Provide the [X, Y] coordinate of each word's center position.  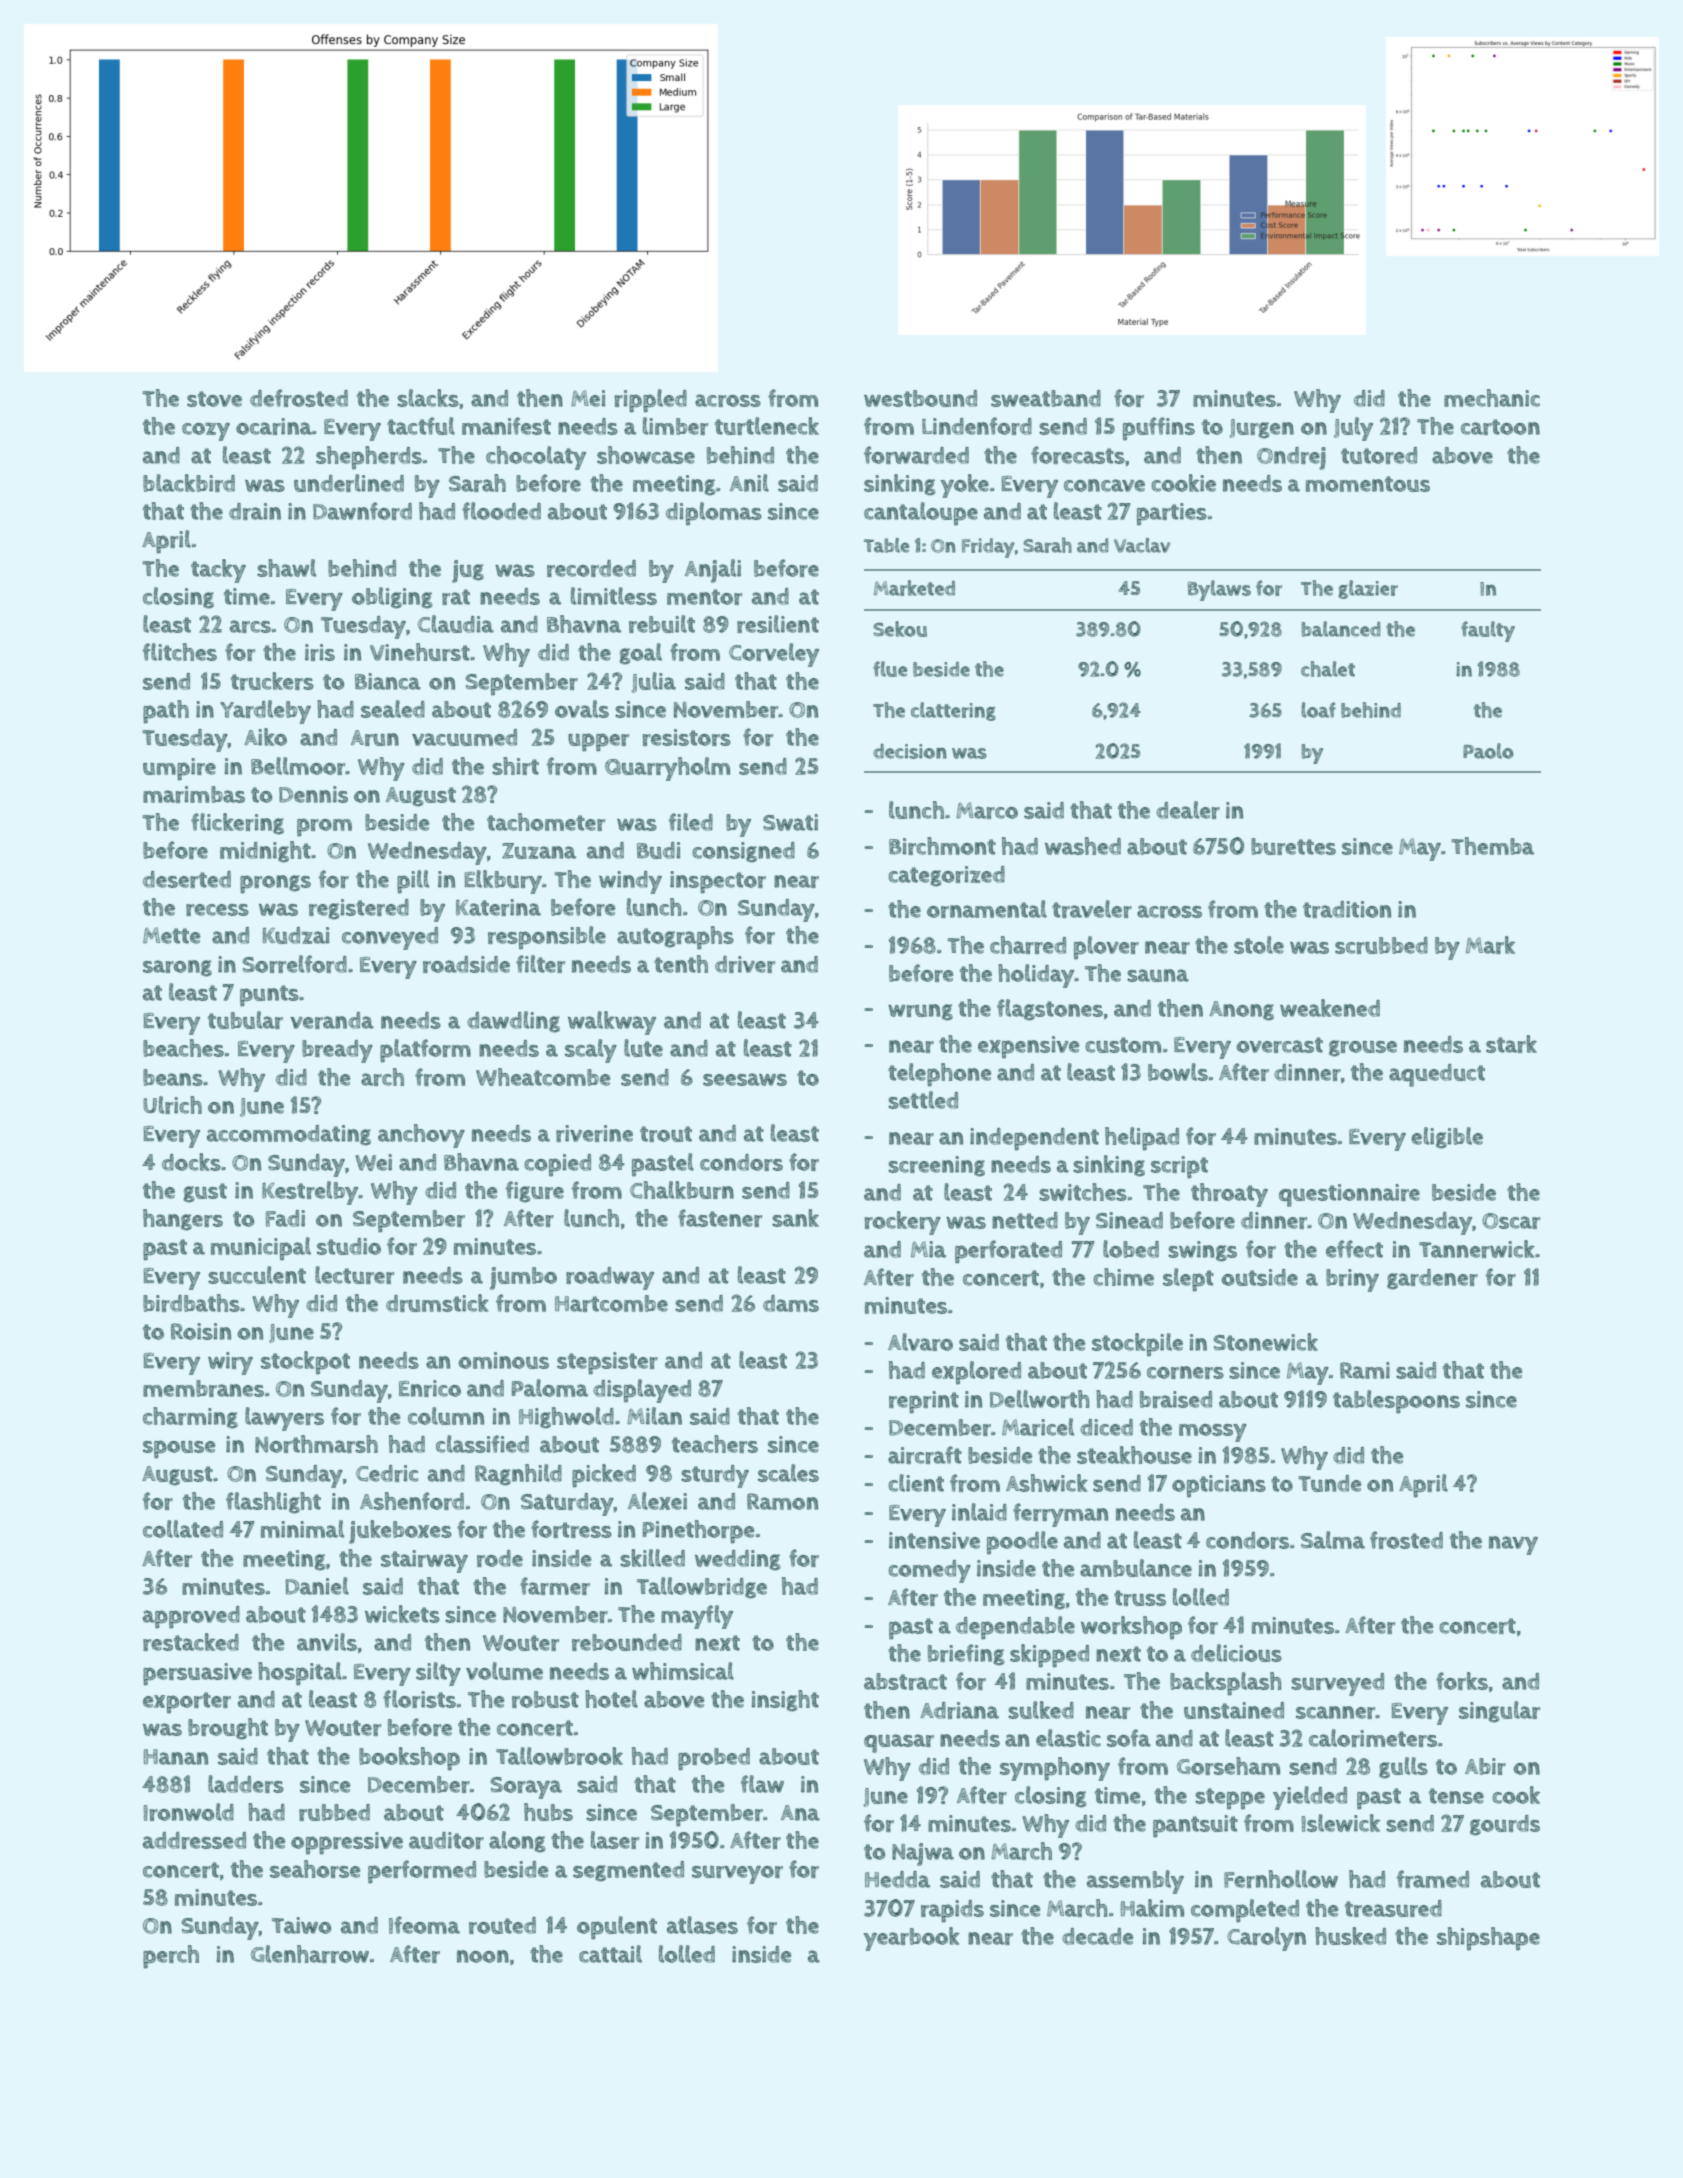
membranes [203, 1388]
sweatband [1046, 398]
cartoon [1500, 427]
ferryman [1060, 1515]
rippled [651, 401]
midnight [265, 852]
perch [171, 1957]
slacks [428, 398]
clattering [953, 711]
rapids [952, 1911]
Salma [1333, 1540]
